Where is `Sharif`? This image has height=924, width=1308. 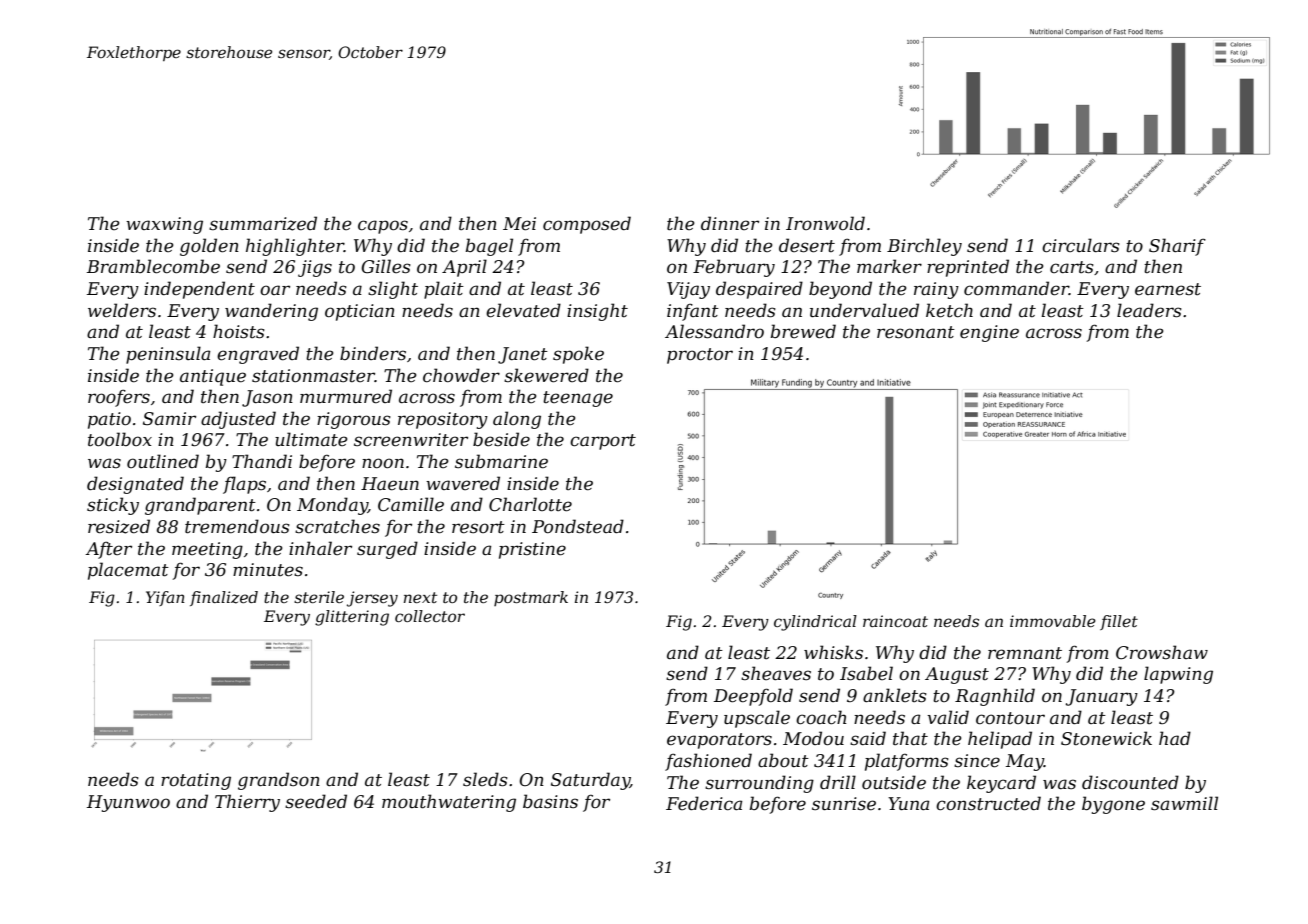
Sharif is located at coordinates (1177, 247).
